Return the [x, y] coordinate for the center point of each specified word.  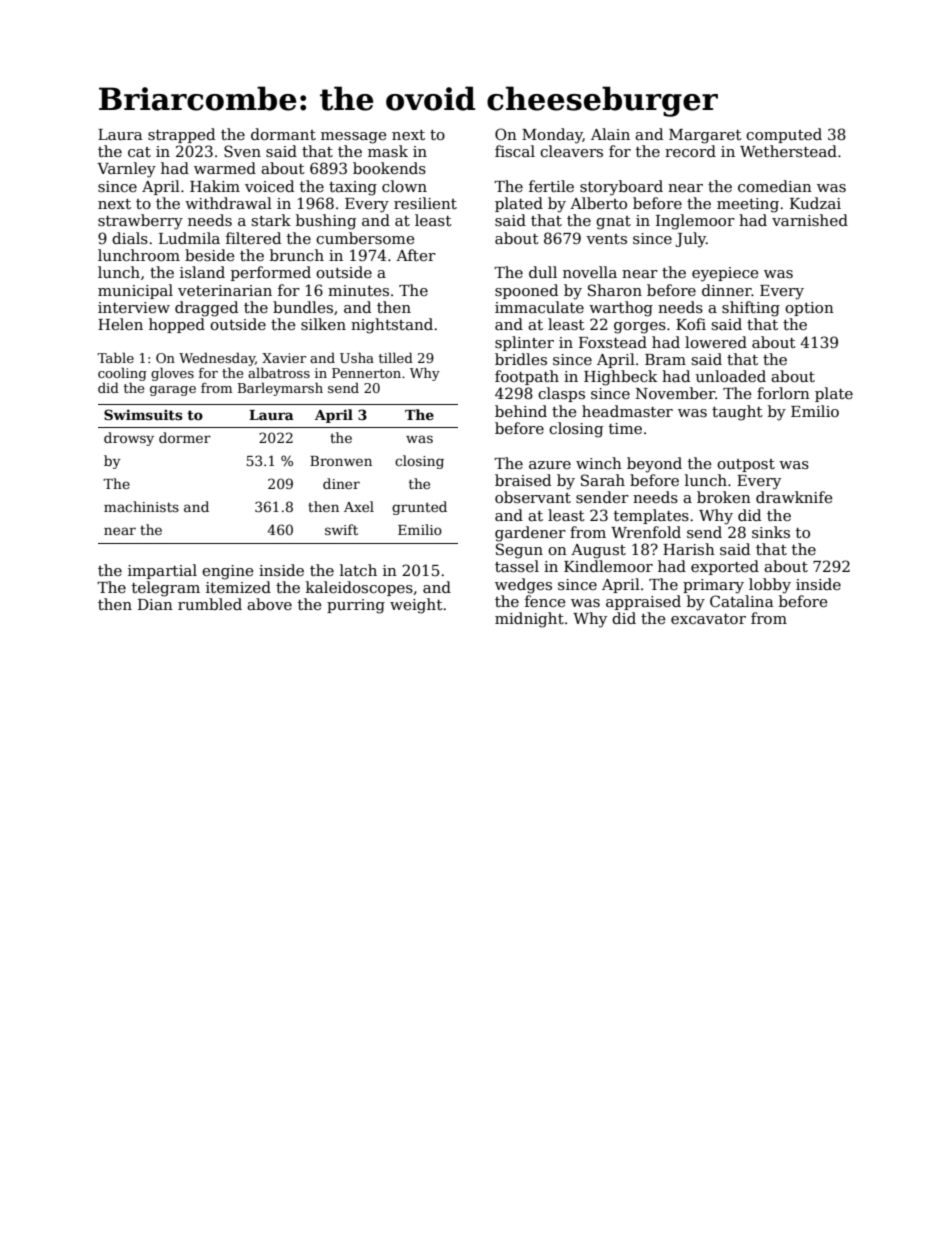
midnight [529, 620]
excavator [708, 619]
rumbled [210, 604]
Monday [552, 136]
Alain [610, 134]
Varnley [126, 170]
